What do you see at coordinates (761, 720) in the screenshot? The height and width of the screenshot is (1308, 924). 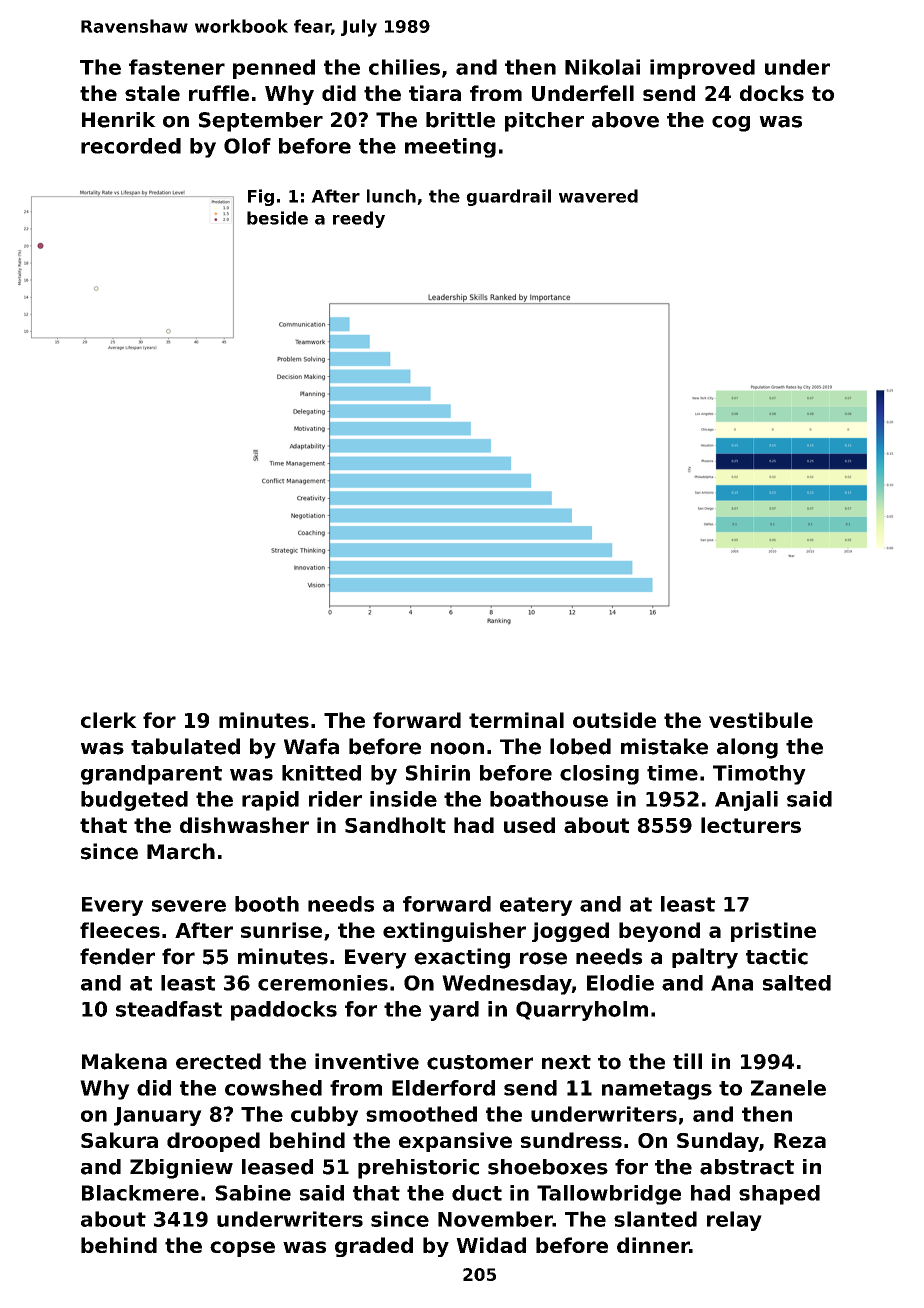 I see `vestibule` at bounding box center [761, 720].
